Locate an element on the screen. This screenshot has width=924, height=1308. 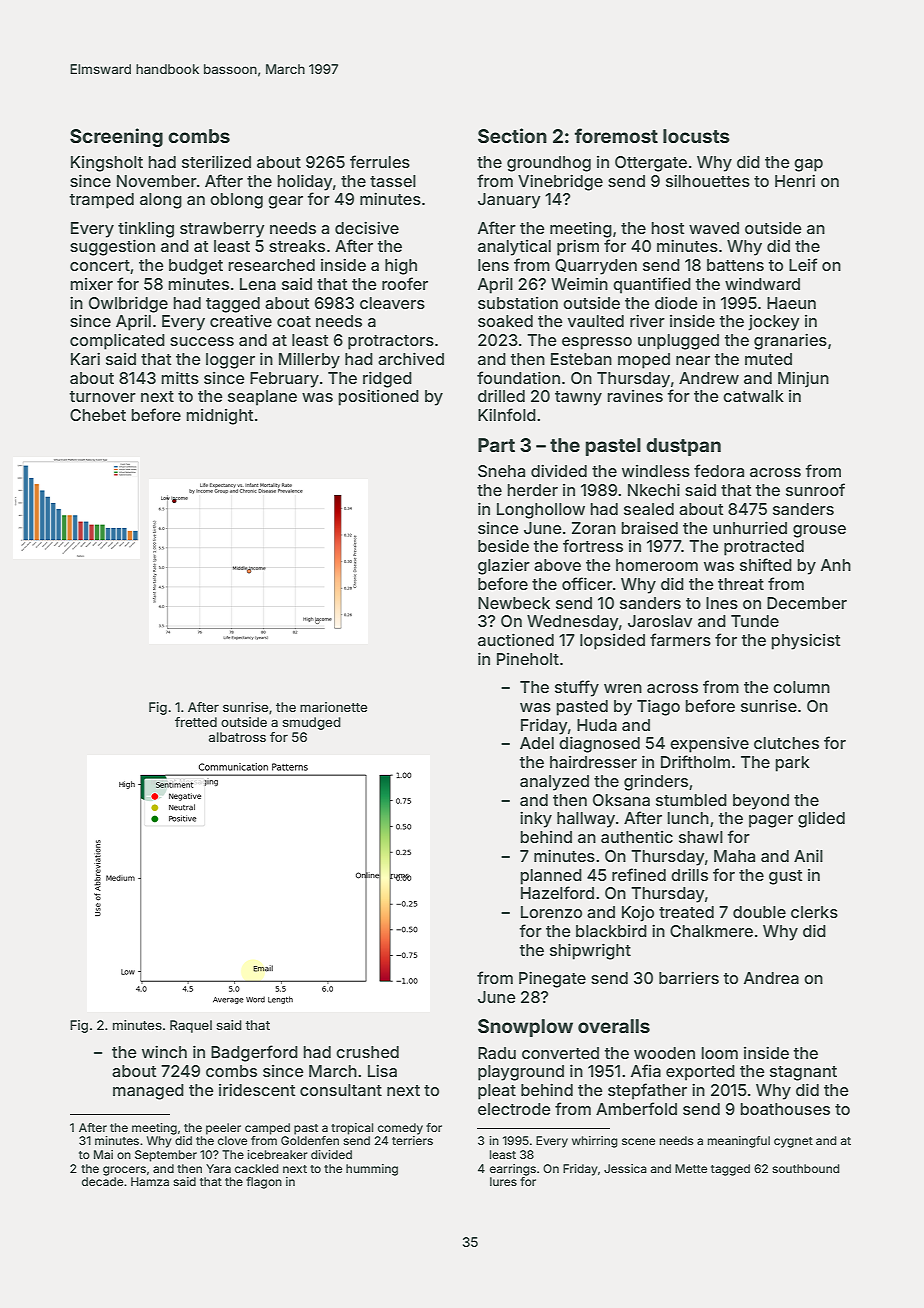
midnight is located at coordinates (219, 417).
